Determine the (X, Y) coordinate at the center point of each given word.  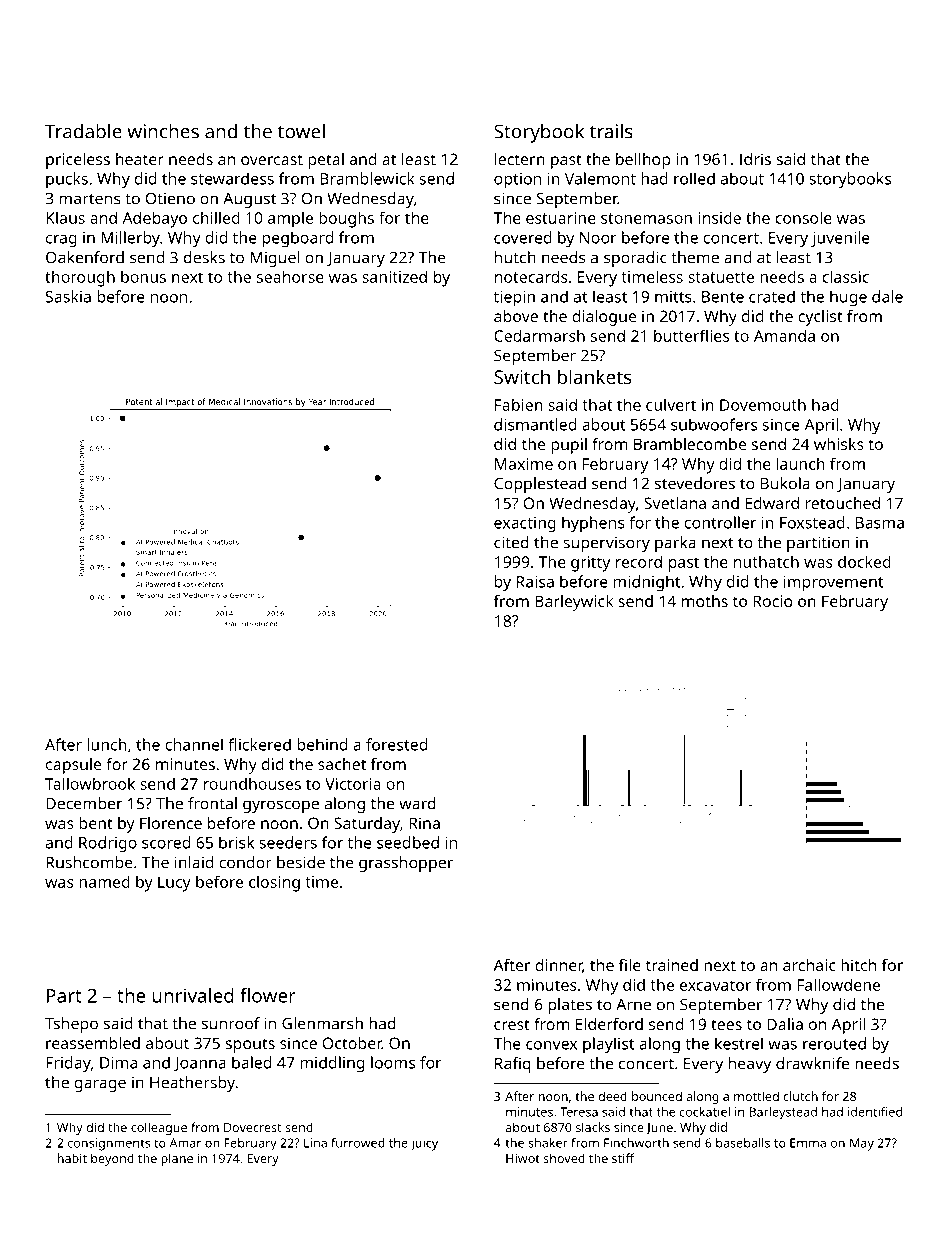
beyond (112, 1159)
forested (396, 744)
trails (611, 131)
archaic (809, 965)
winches (163, 131)
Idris (755, 159)
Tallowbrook (90, 783)
